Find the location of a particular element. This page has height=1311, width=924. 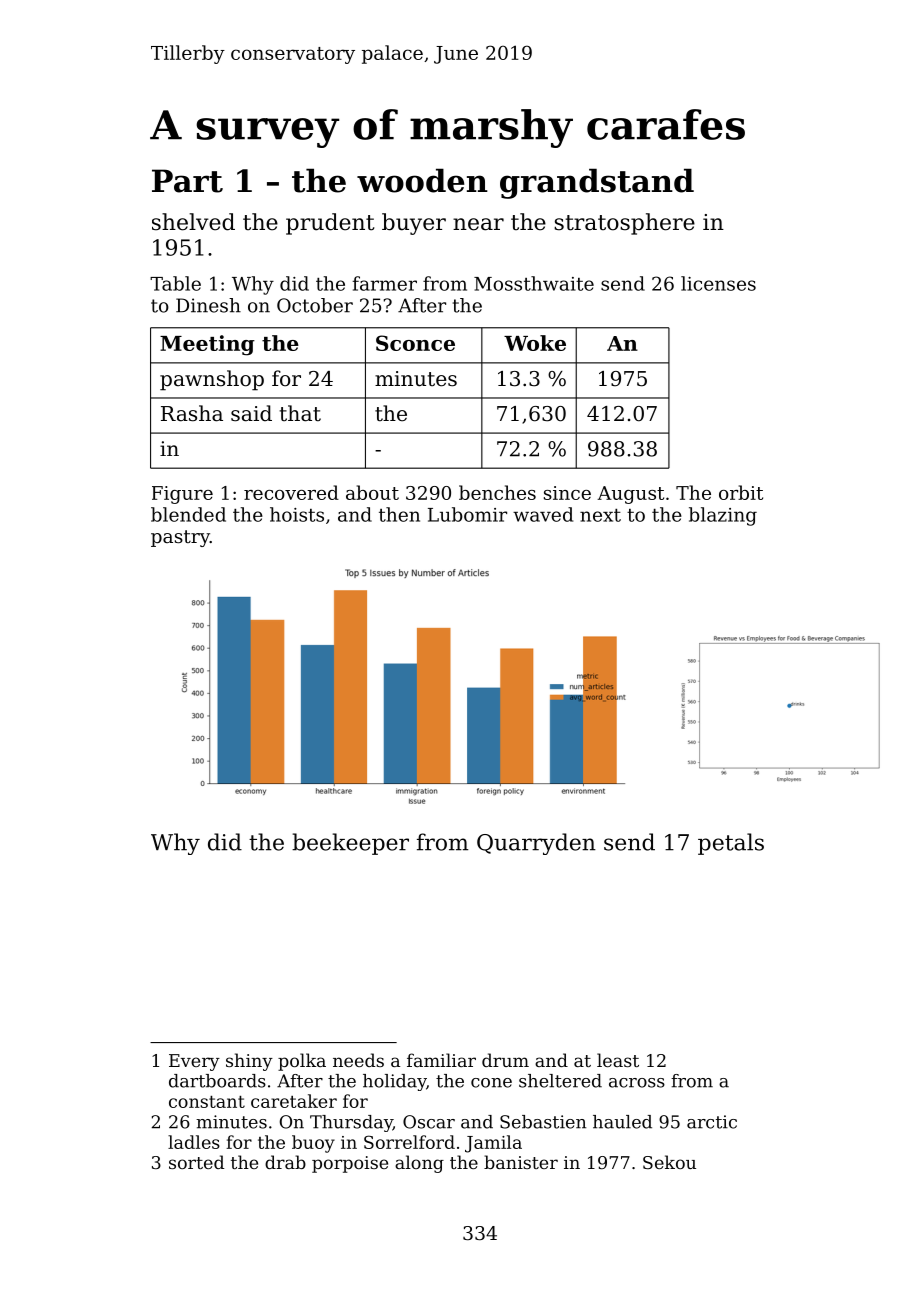

near is located at coordinates (478, 224).
